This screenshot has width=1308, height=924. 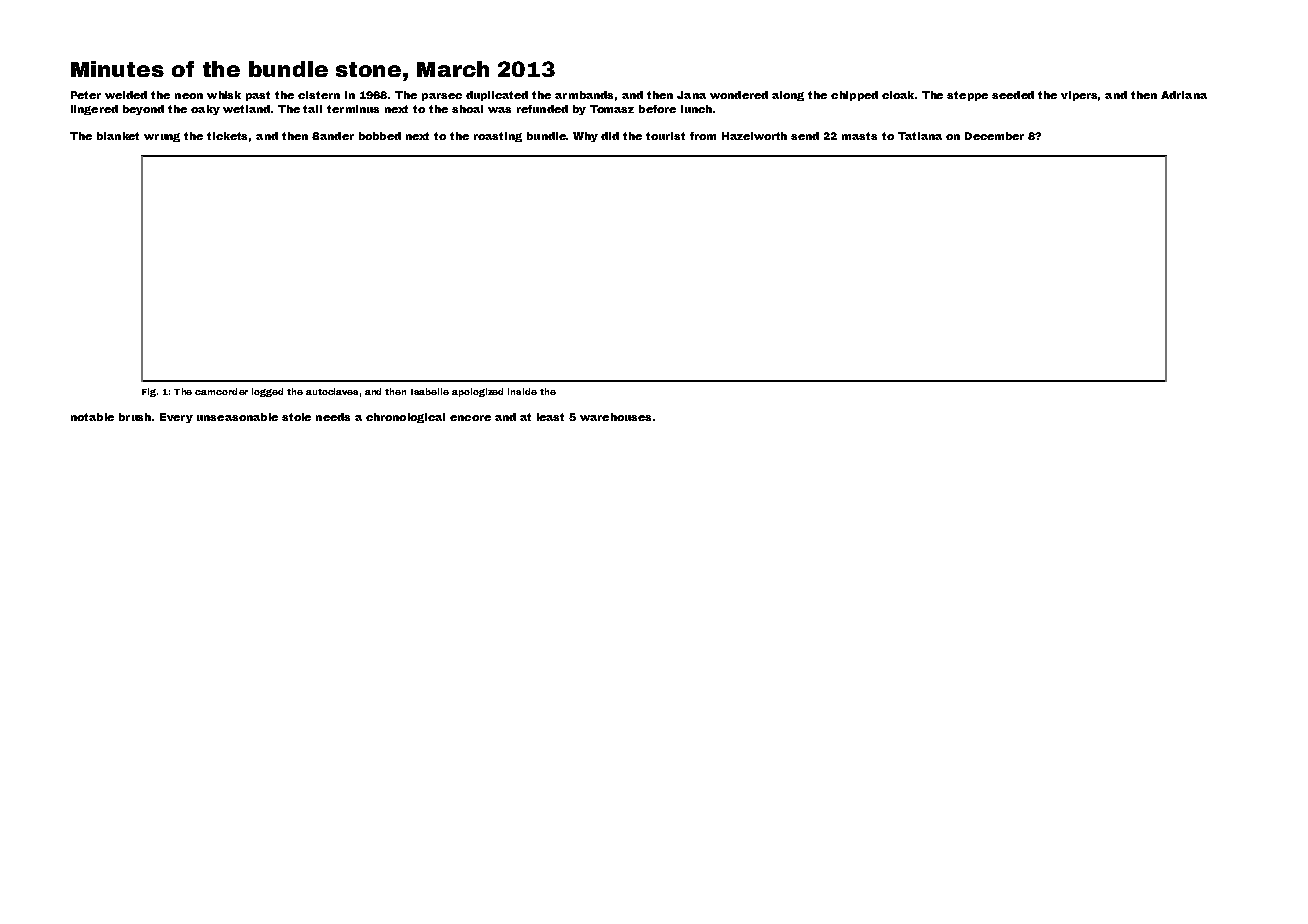 What do you see at coordinates (470, 418) in the screenshot?
I see `encore` at bounding box center [470, 418].
